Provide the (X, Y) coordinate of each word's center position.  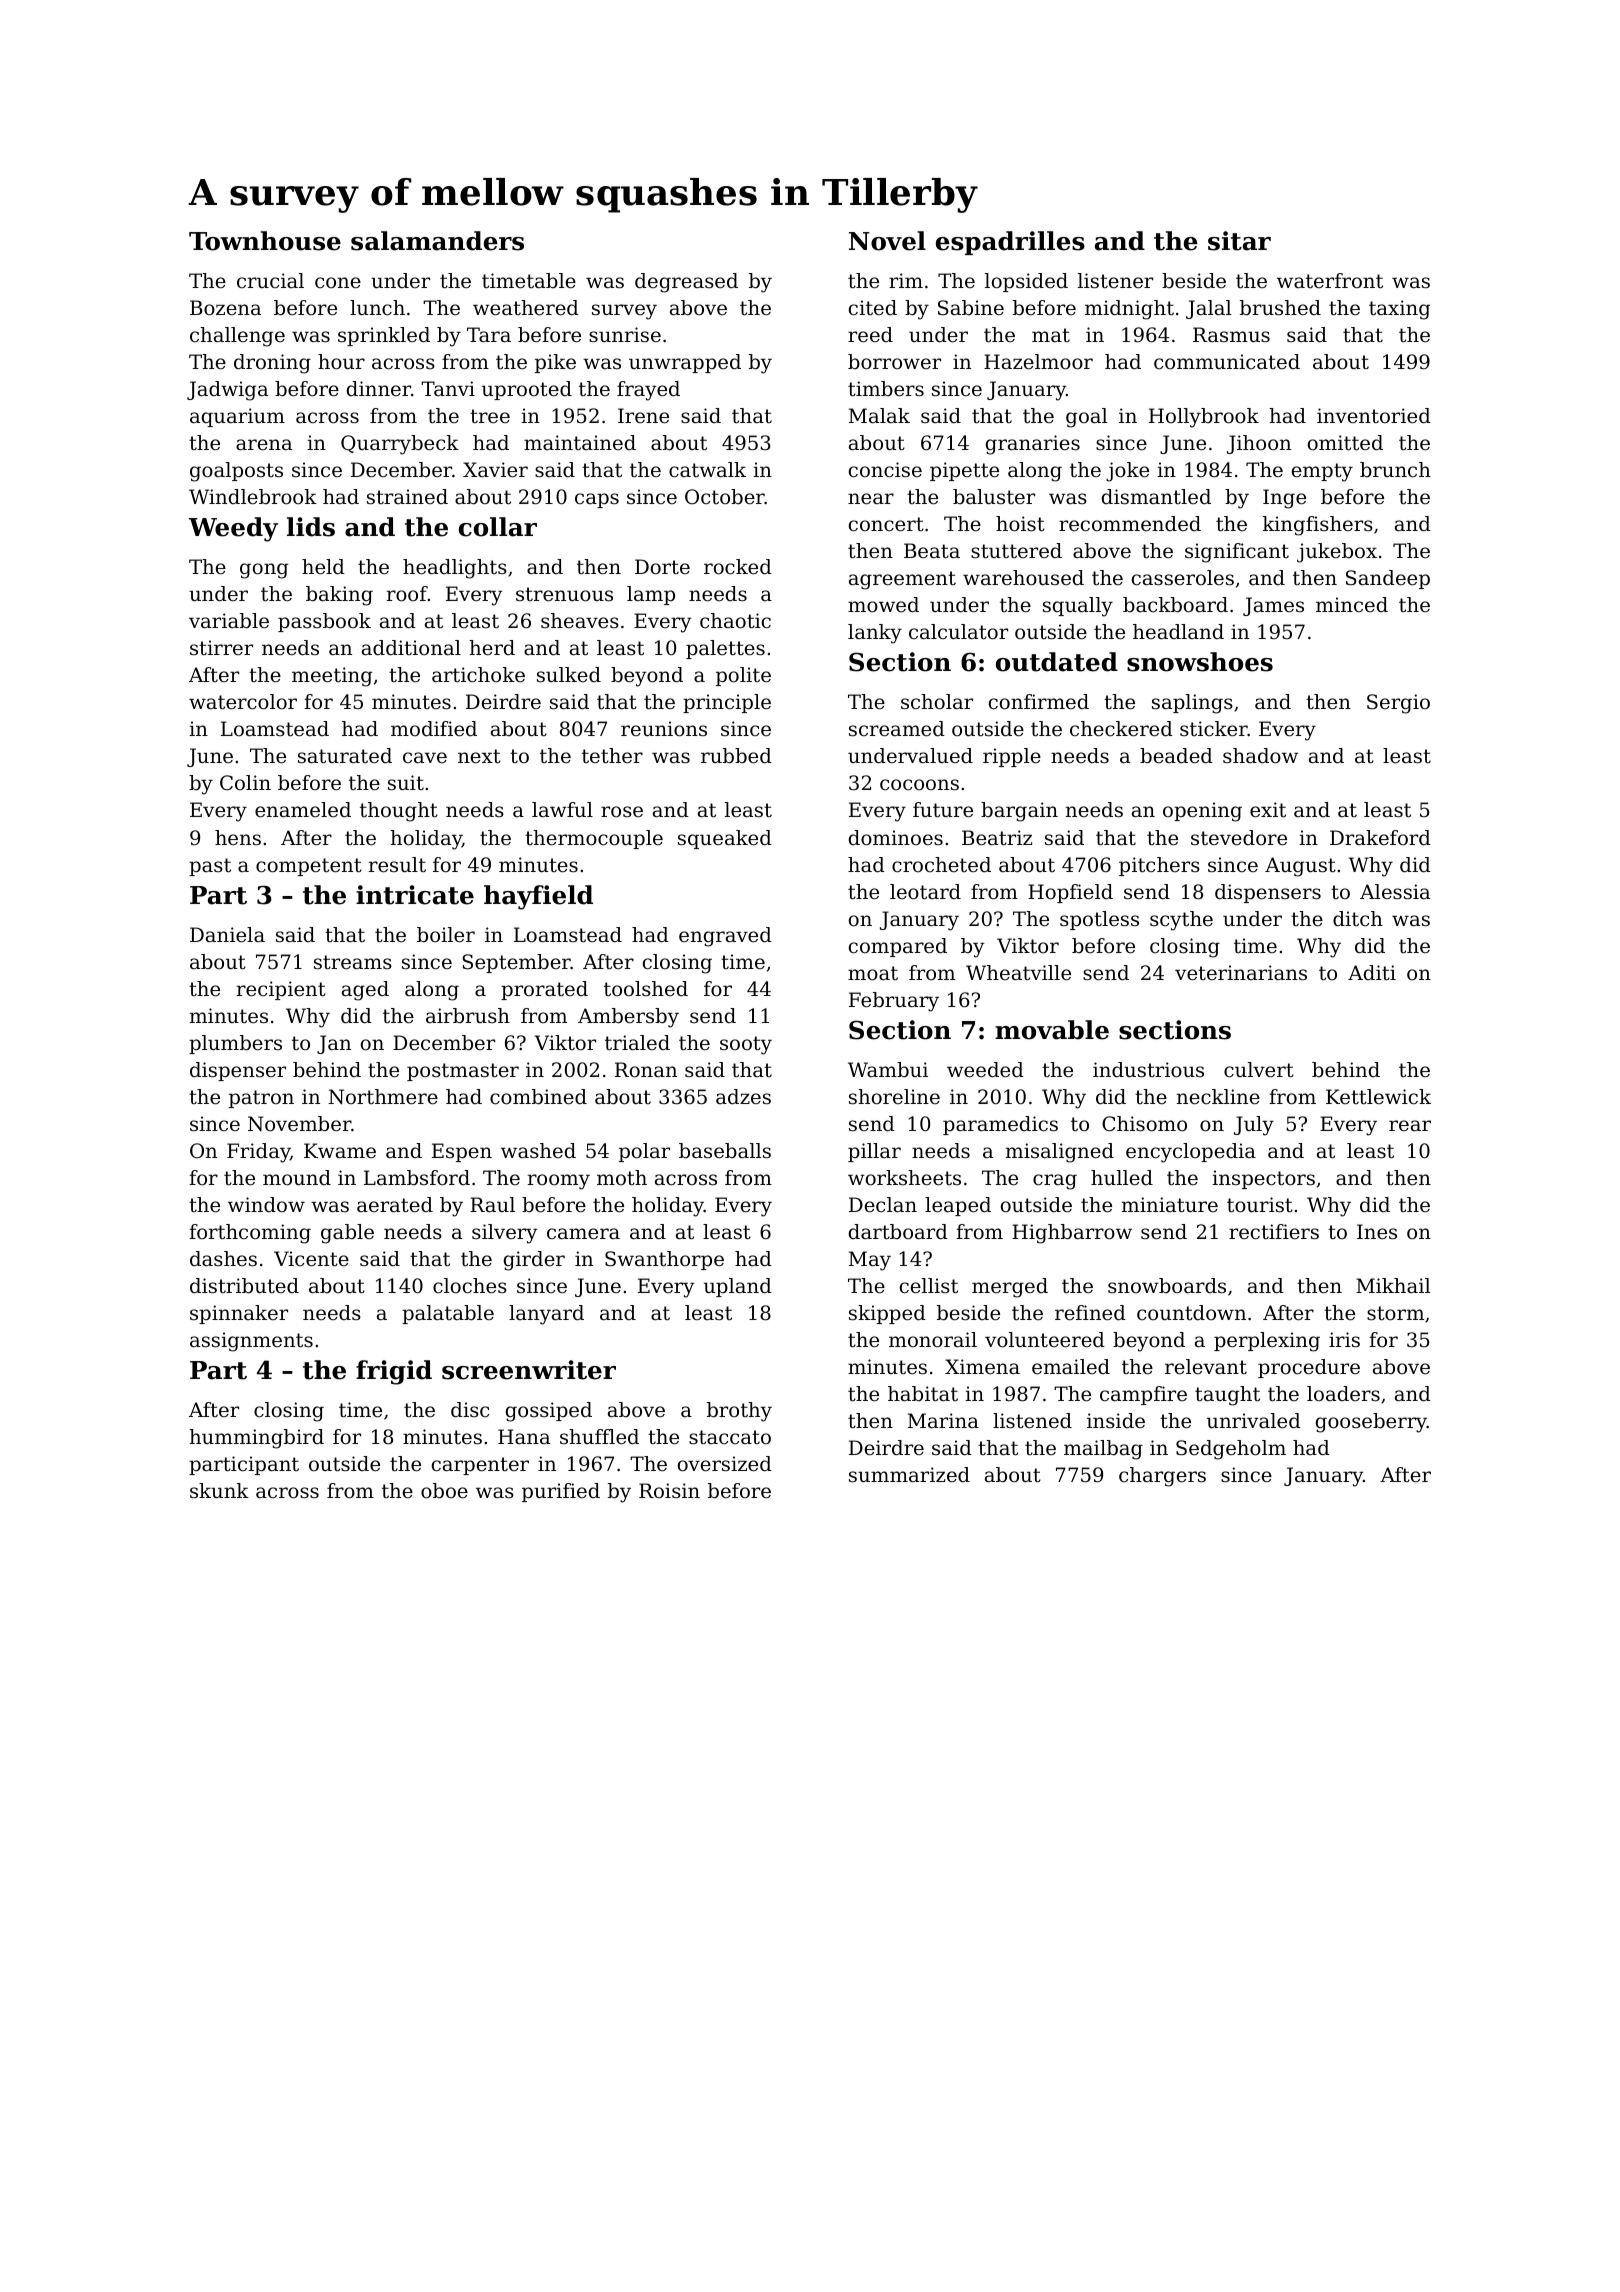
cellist (929, 1286)
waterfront (1330, 281)
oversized (725, 1464)
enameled (303, 810)
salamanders (437, 241)
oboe (444, 1491)
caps (597, 500)
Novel (887, 241)
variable (229, 621)
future (943, 810)
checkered (1121, 729)
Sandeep (1388, 579)
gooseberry (1371, 1423)
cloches (470, 1286)
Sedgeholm (1231, 1450)
